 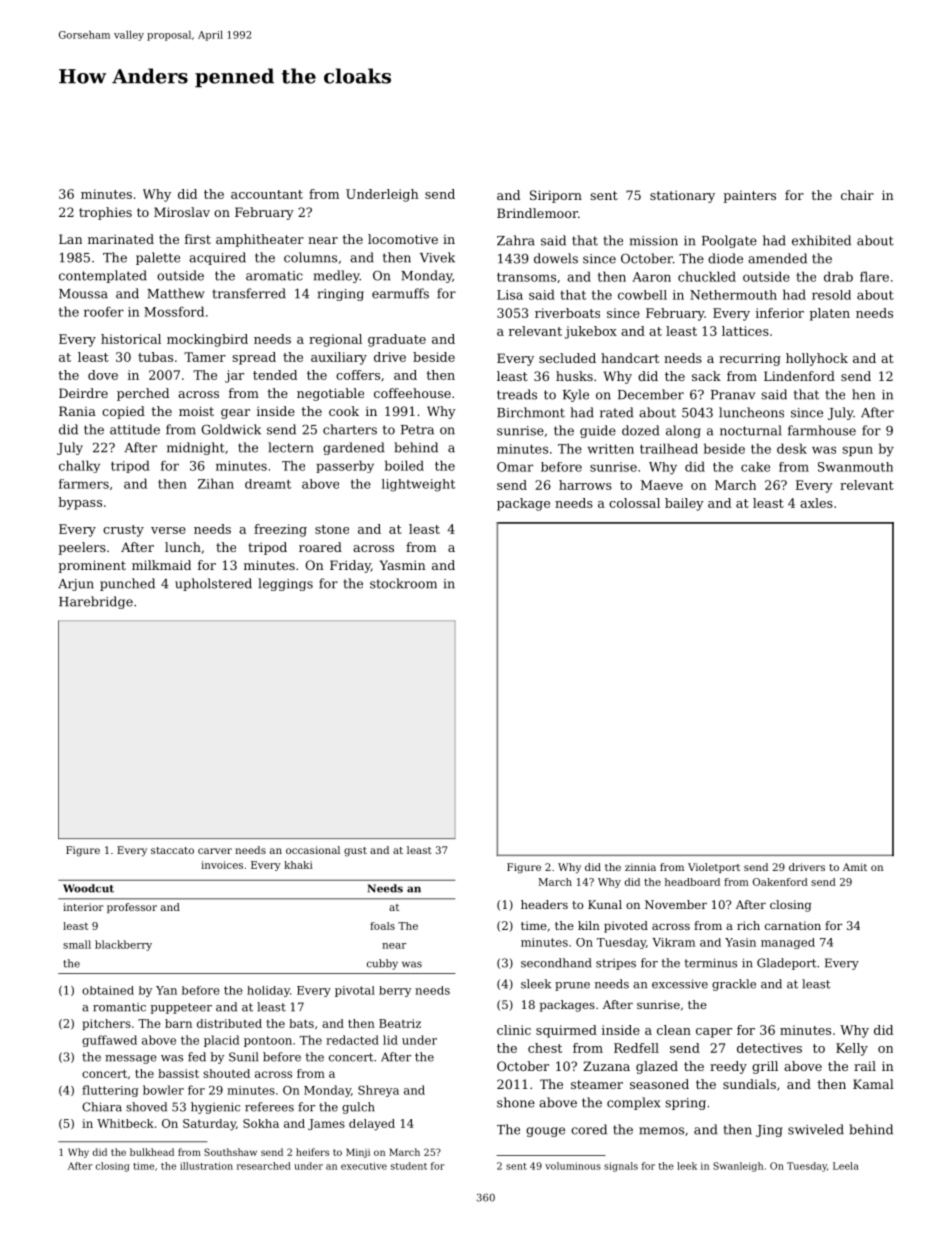 What do you see at coordinates (79, 466) in the screenshot?
I see `chalky` at bounding box center [79, 466].
